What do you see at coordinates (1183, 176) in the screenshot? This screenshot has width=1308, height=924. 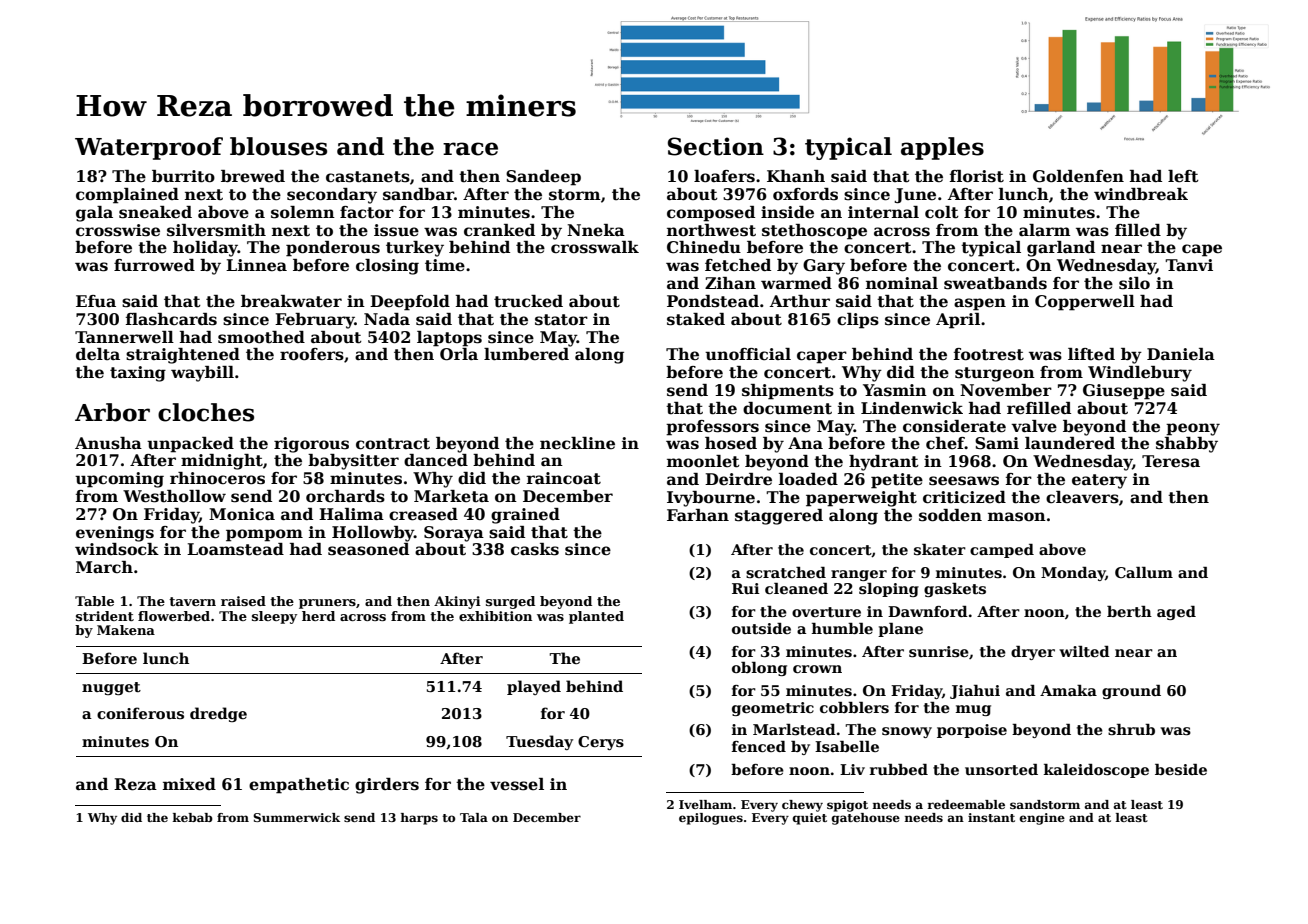 I see `left` at bounding box center [1183, 176].
